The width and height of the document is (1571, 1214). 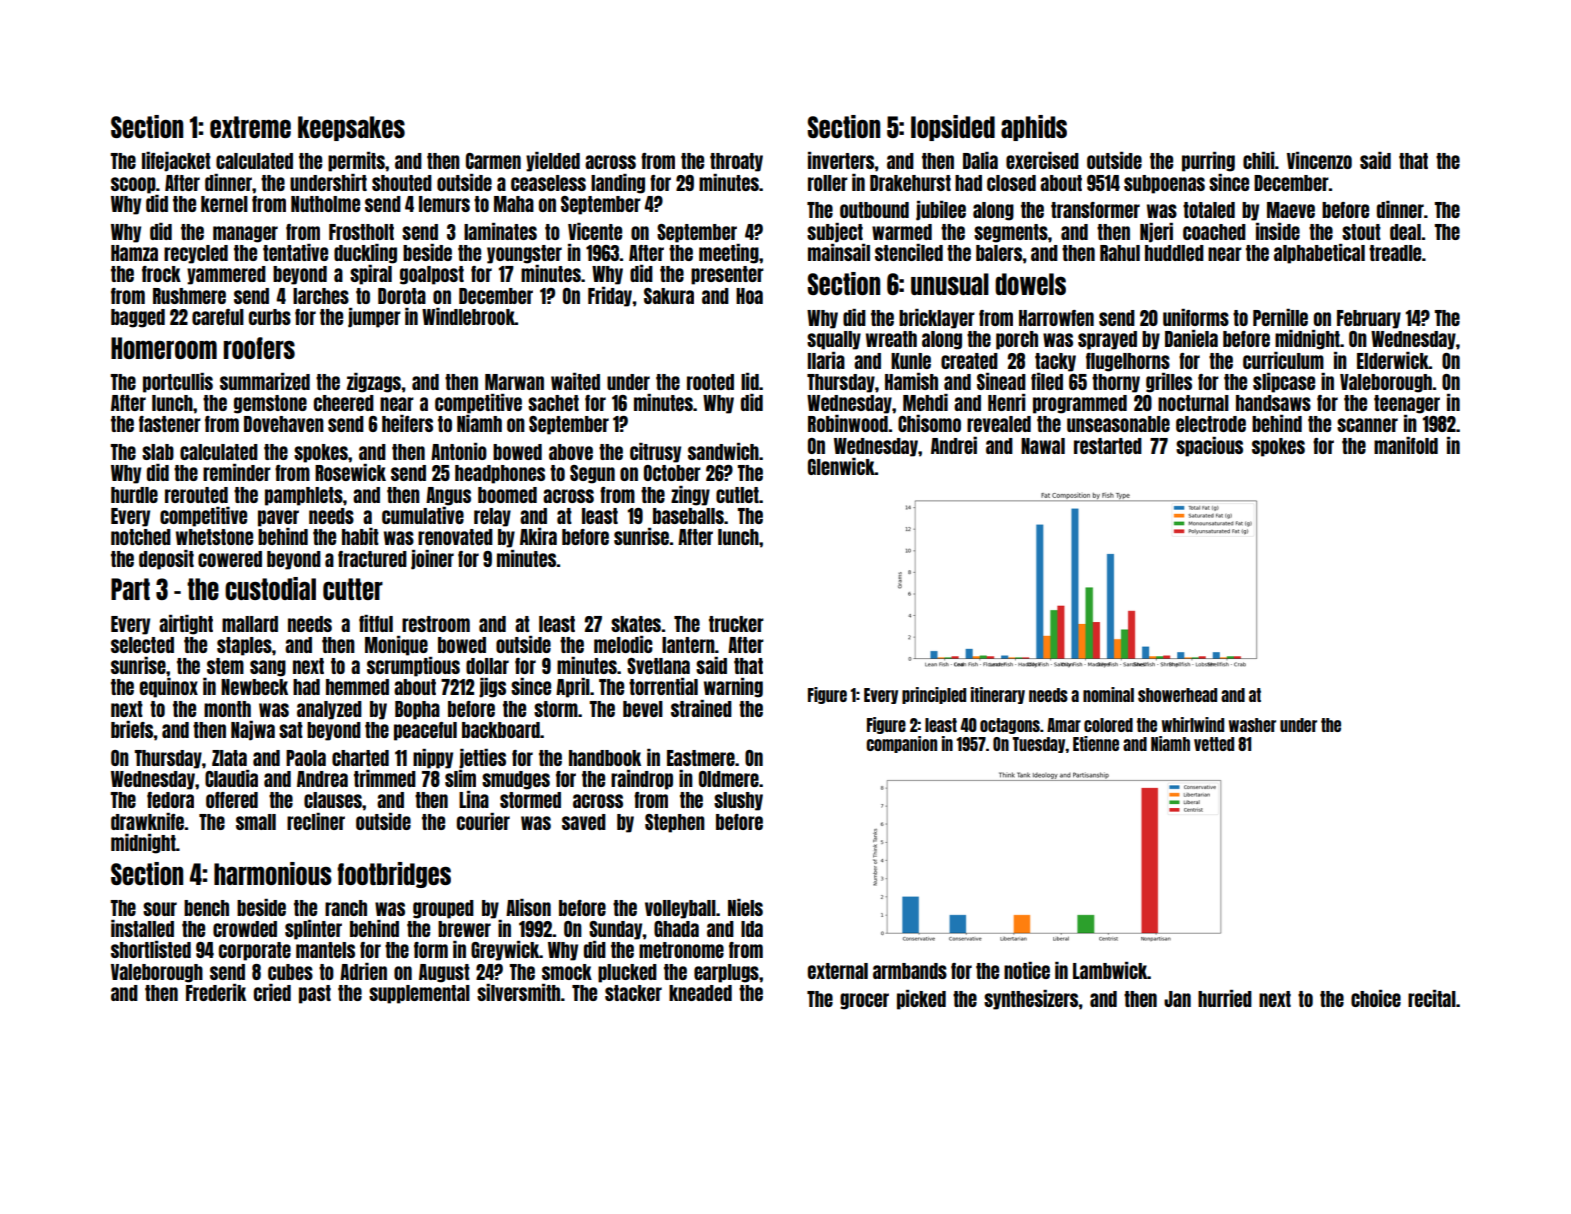 What do you see at coordinates (736, 162) in the document?
I see `throaty` at bounding box center [736, 162].
